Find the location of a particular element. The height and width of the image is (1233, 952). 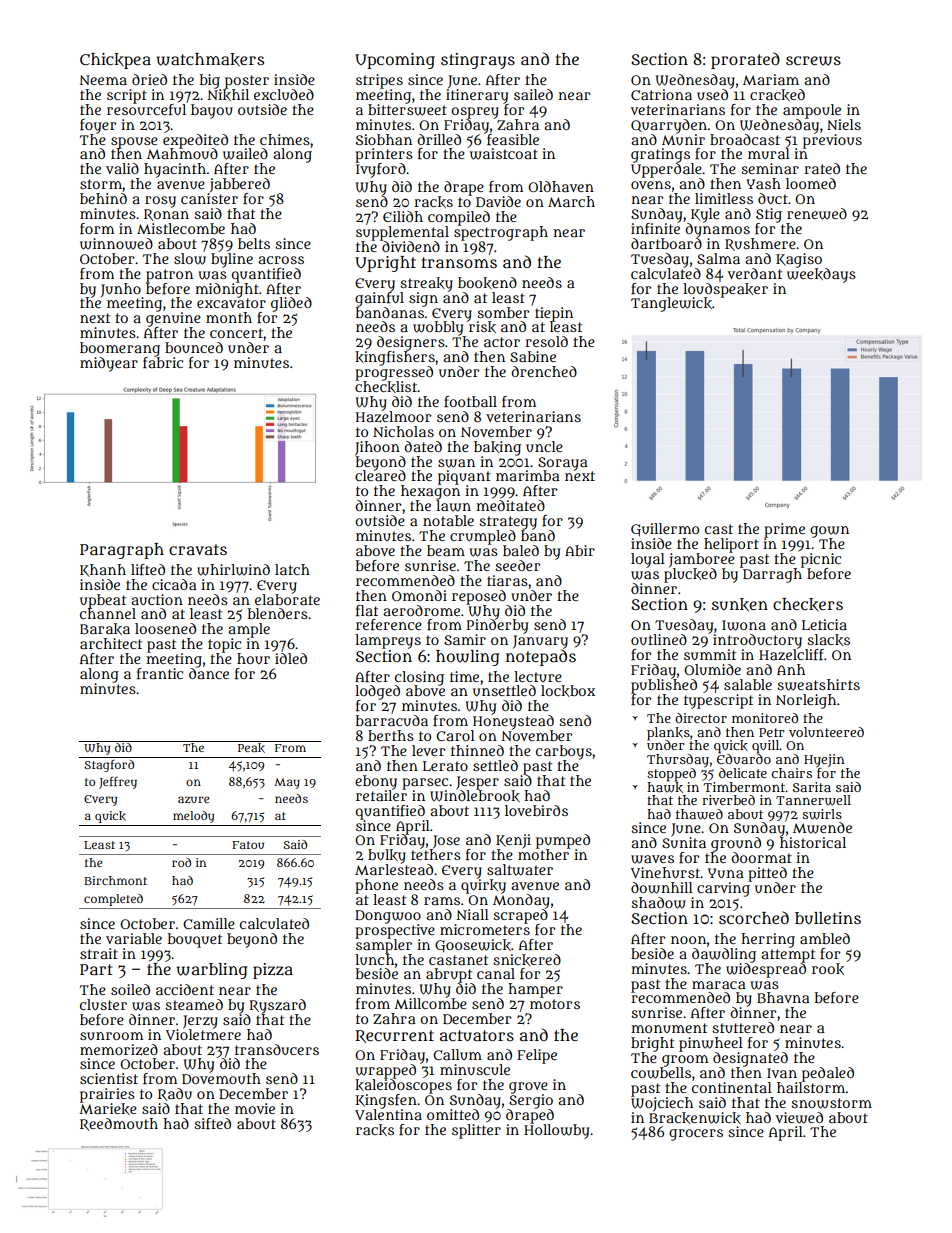

Timbermont is located at coordinates (744, 787).
